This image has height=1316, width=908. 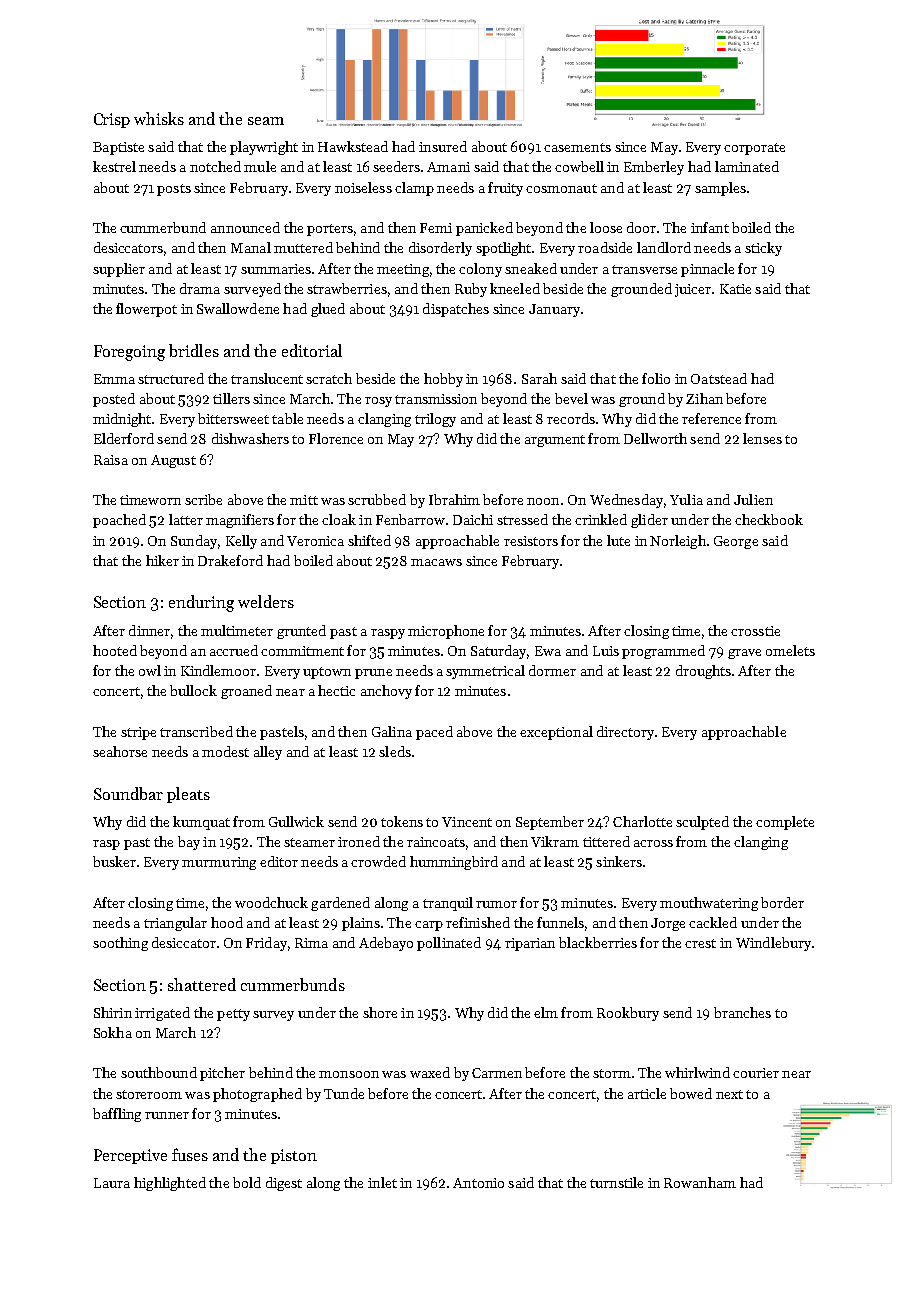 I want to click on checkbook, so click(x=769, y=519).
